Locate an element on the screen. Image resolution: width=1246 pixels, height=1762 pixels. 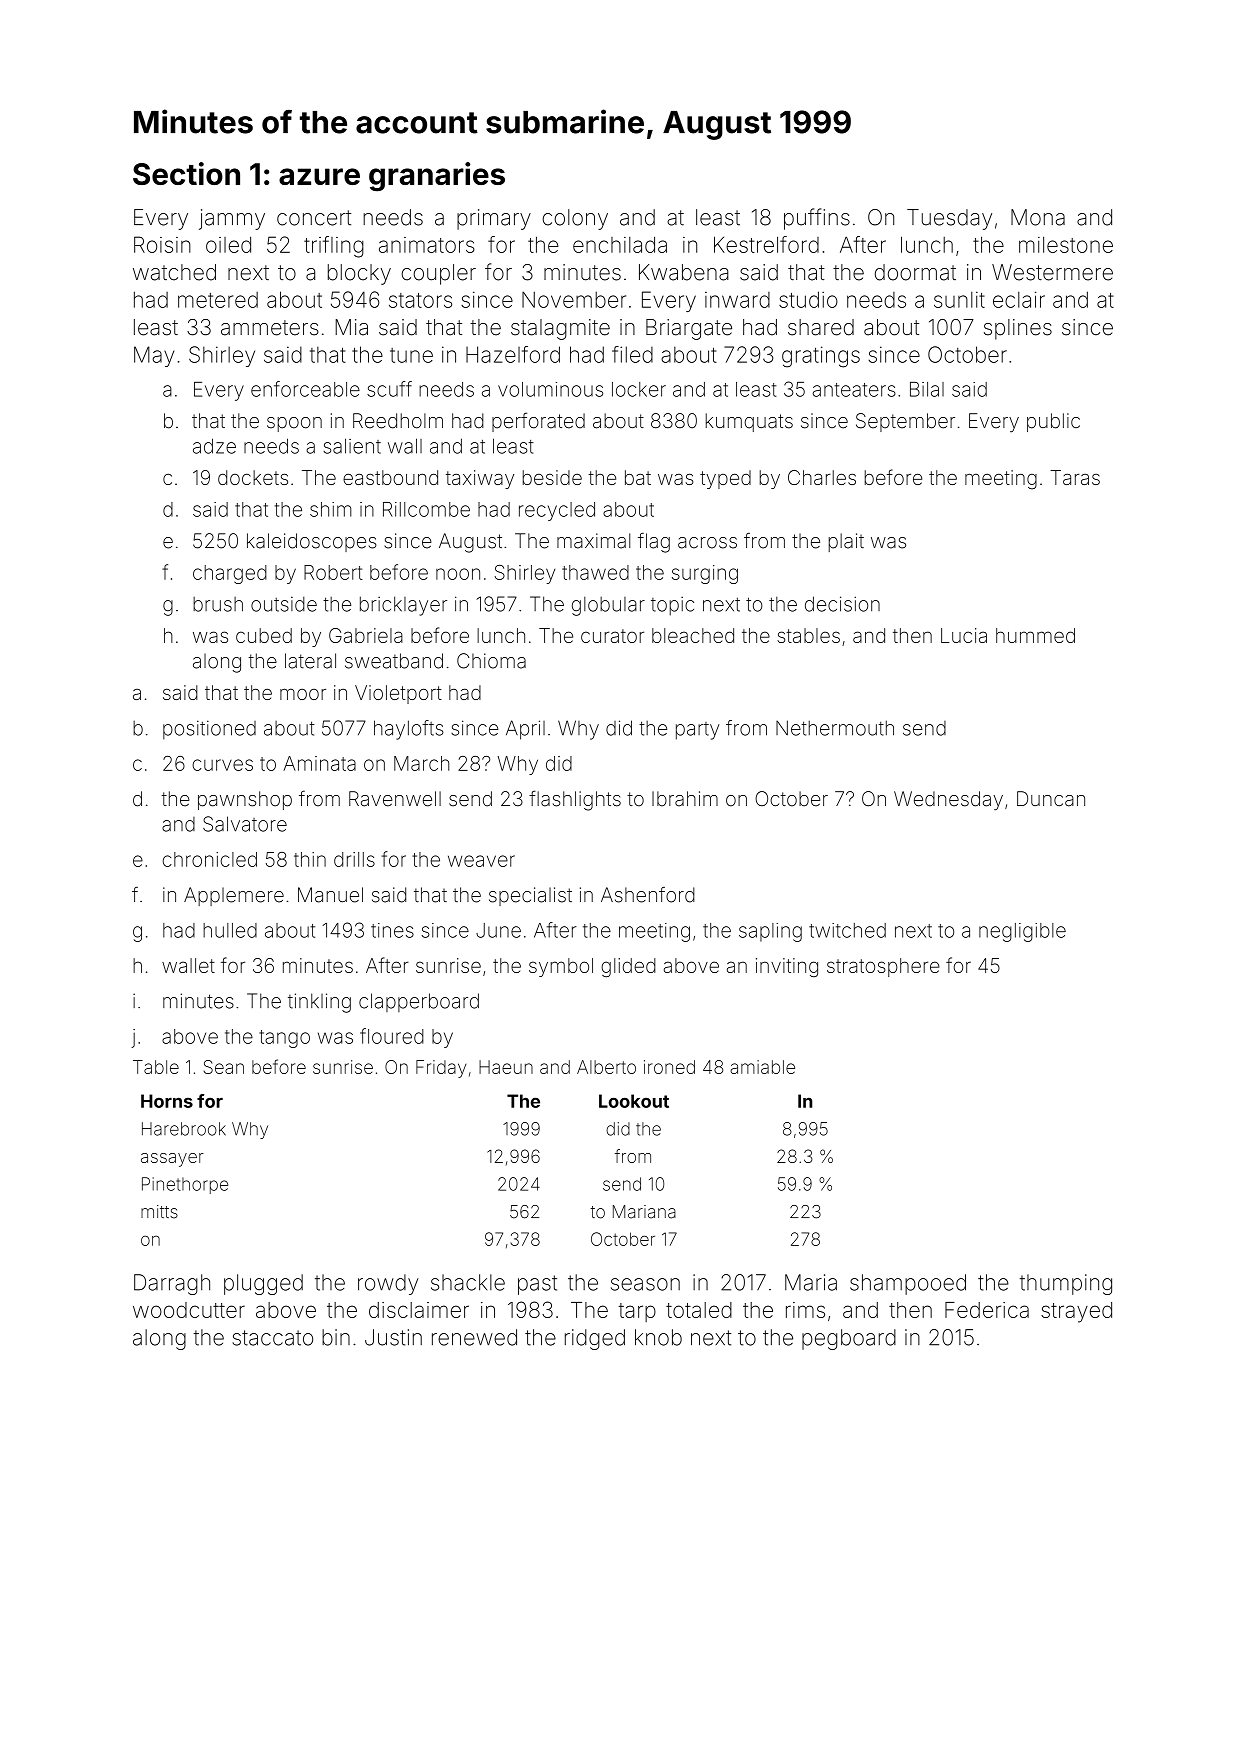
amiable is located at coordinates (762, 1067).
